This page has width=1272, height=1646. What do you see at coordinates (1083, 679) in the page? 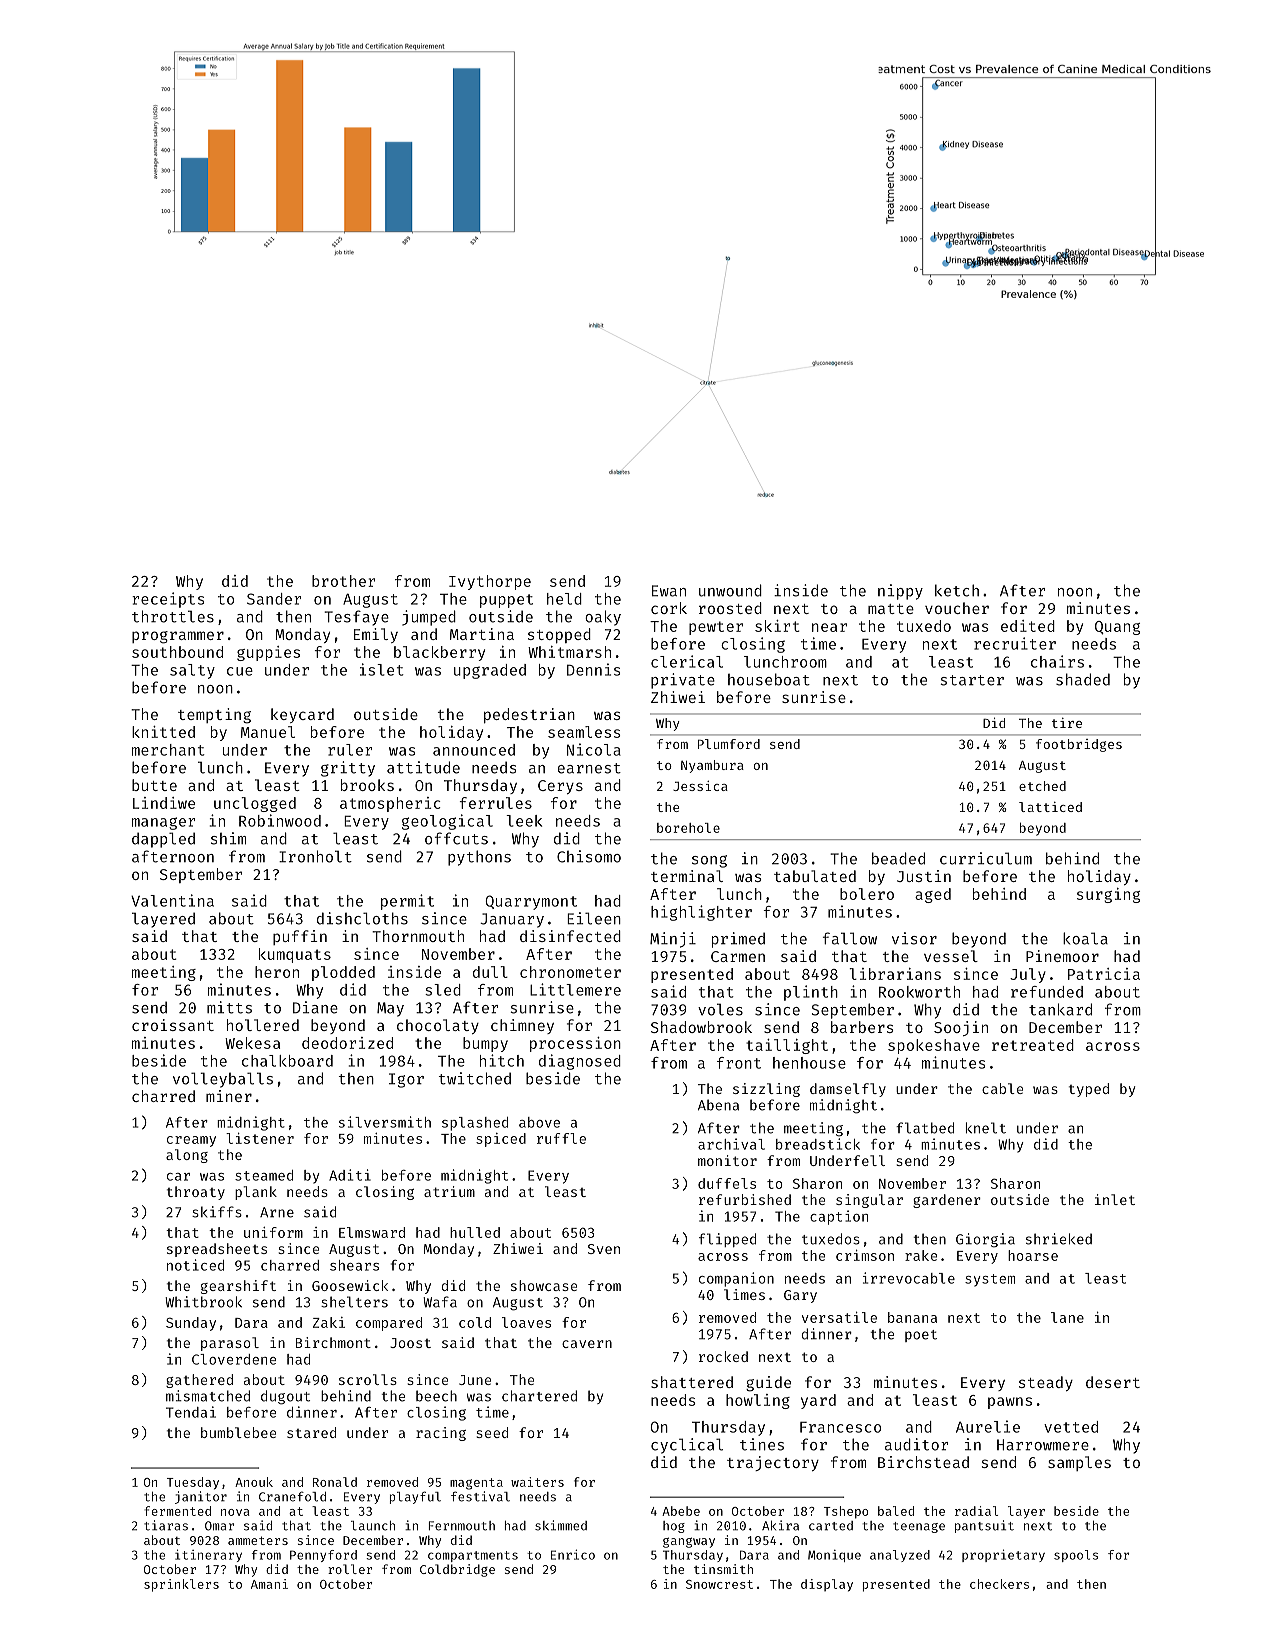
I see `shaded` at bounding box center [1083, 679].
